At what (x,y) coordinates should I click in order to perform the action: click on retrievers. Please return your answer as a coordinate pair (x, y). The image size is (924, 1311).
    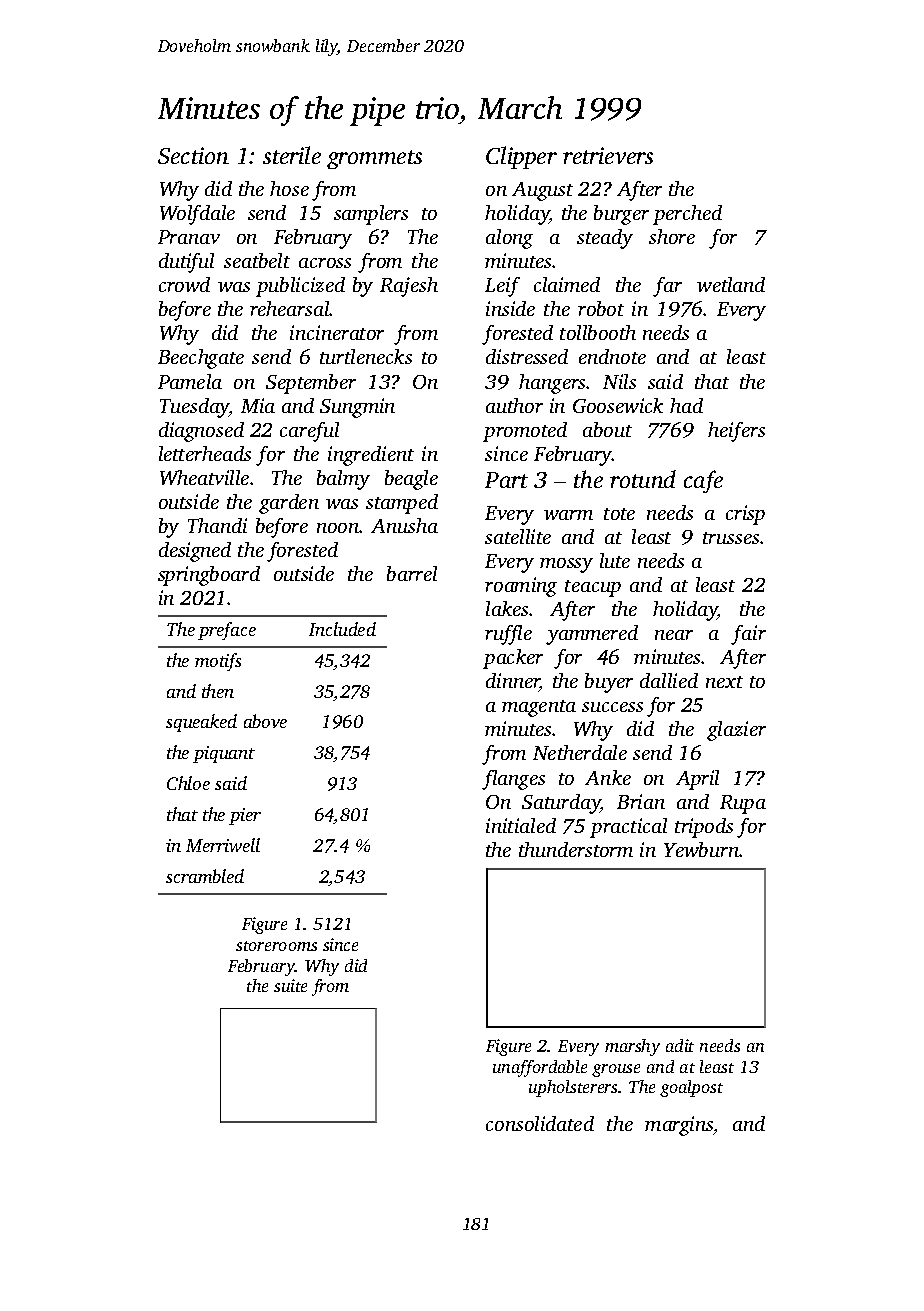
    Looking at the image, I should click on (608, 155).
